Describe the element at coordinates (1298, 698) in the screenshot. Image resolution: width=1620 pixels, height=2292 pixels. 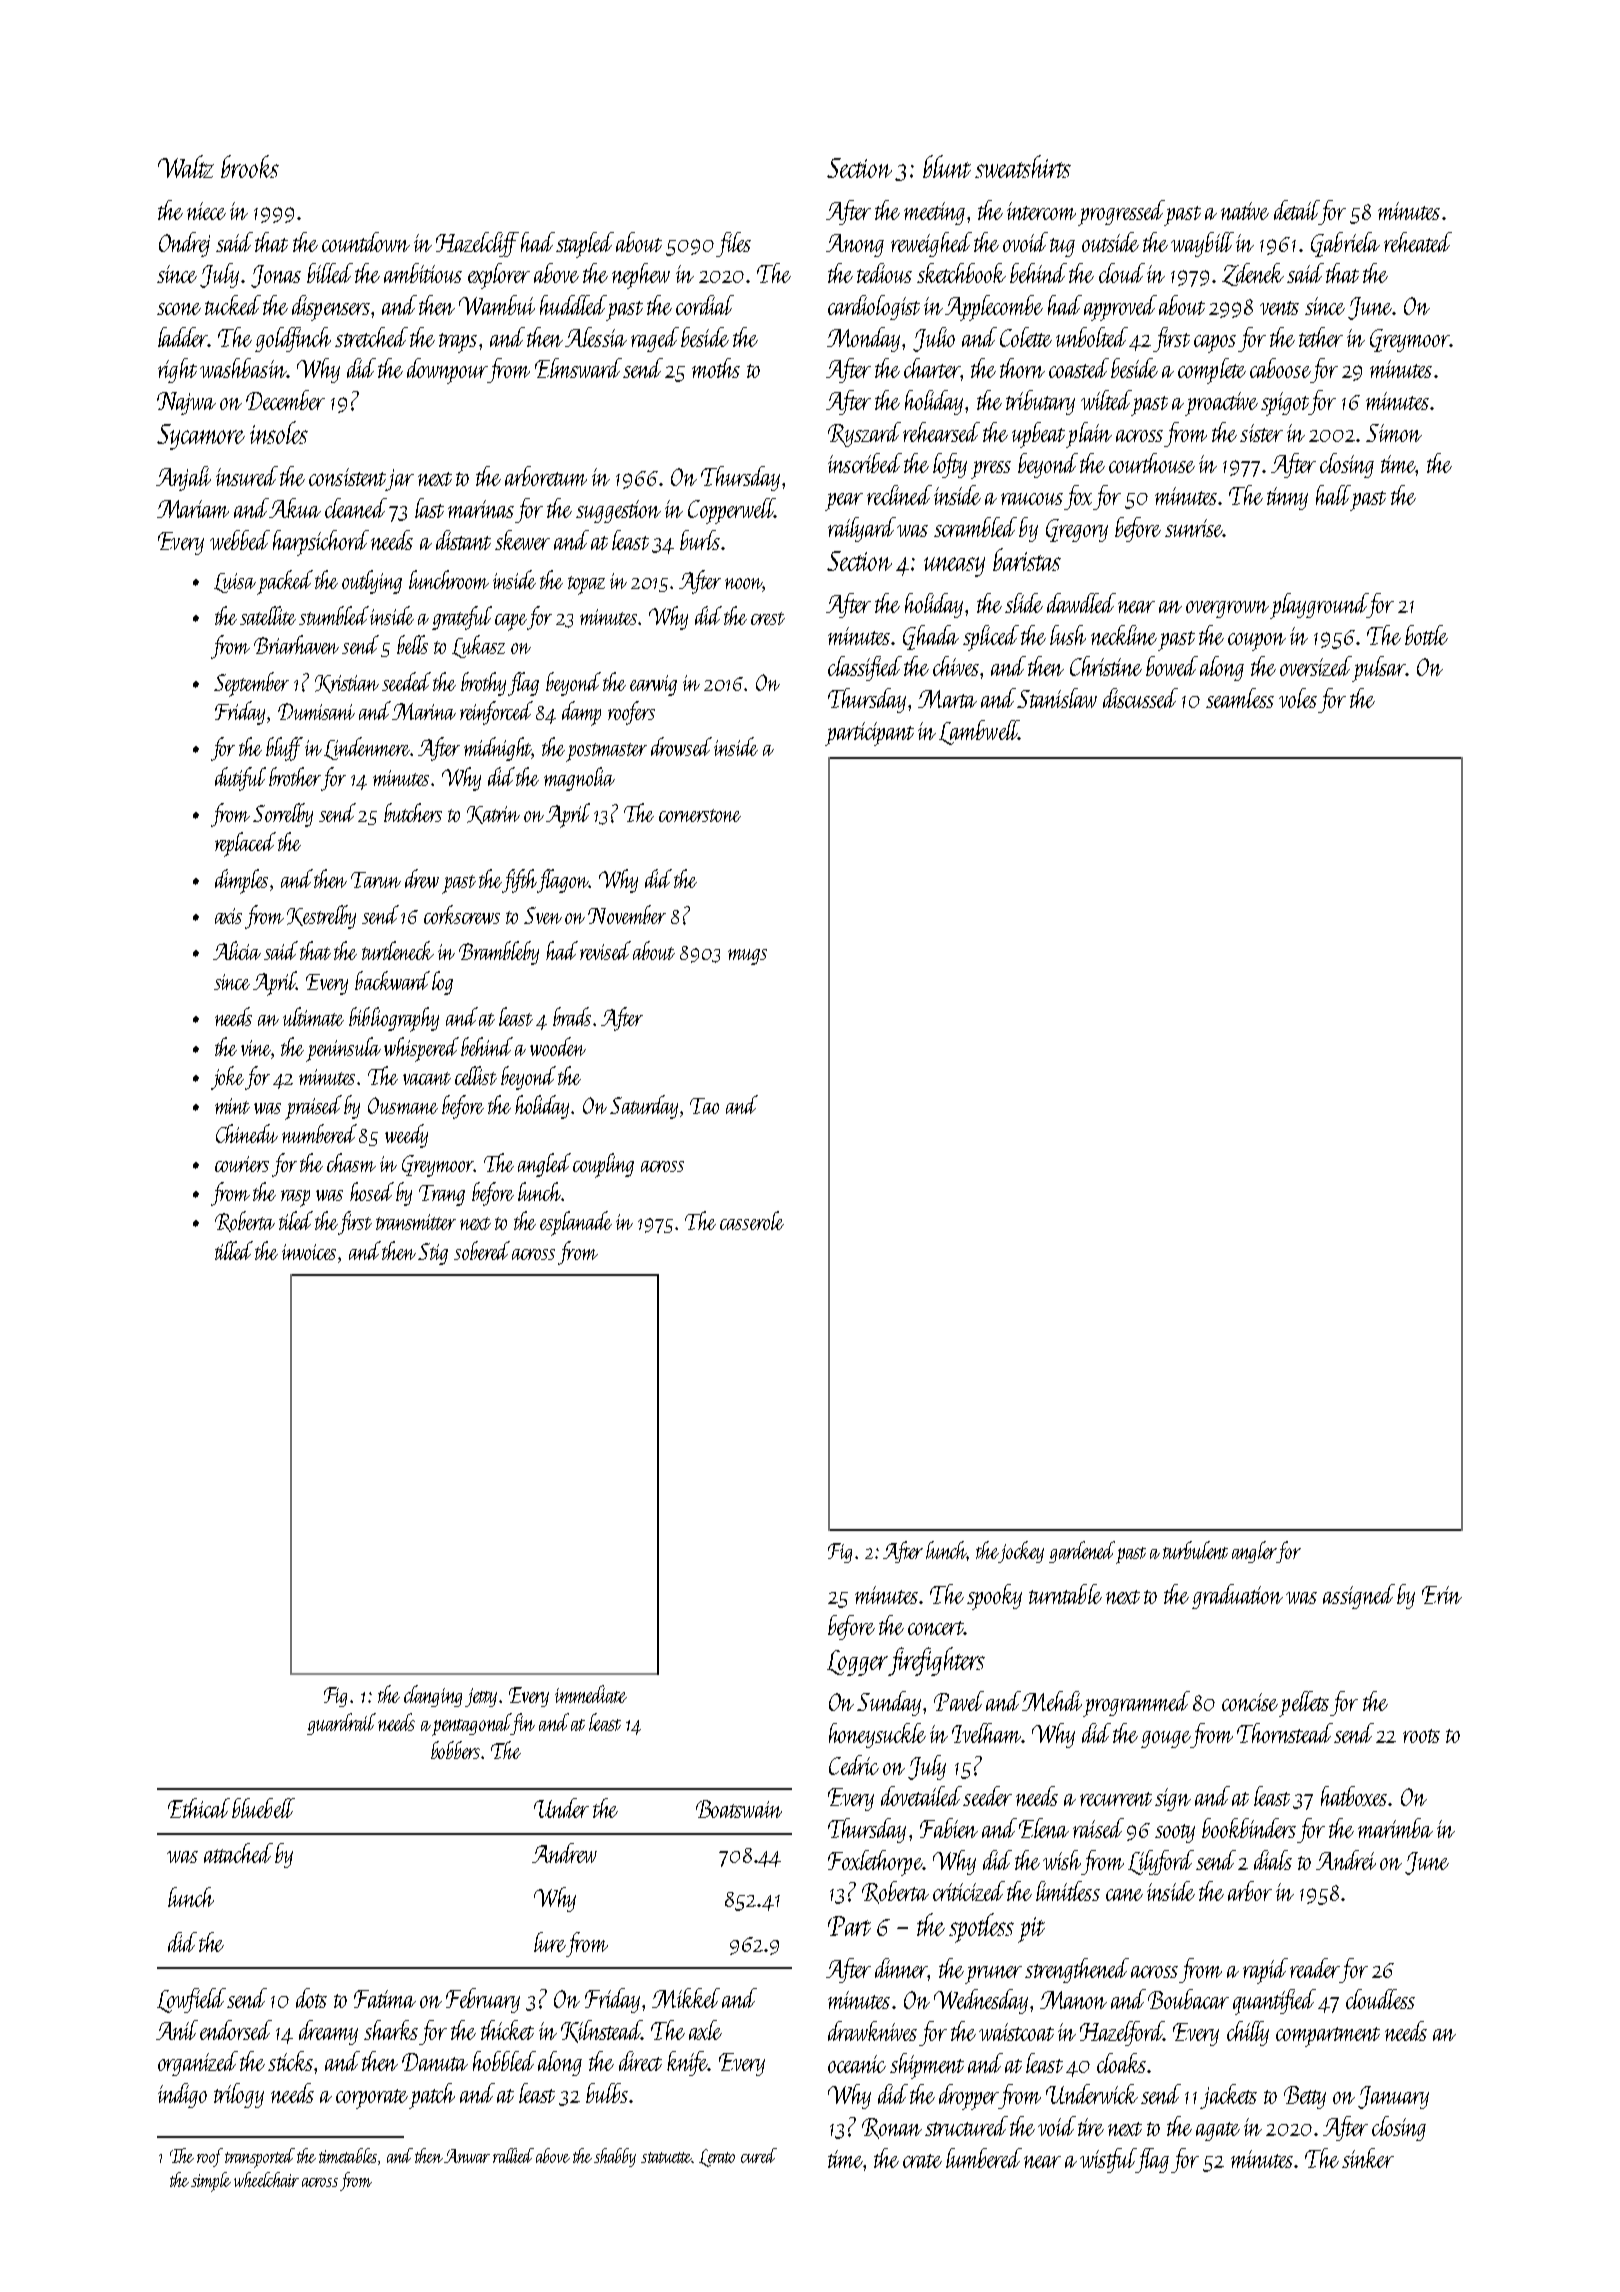
I see `voles` at that location.
